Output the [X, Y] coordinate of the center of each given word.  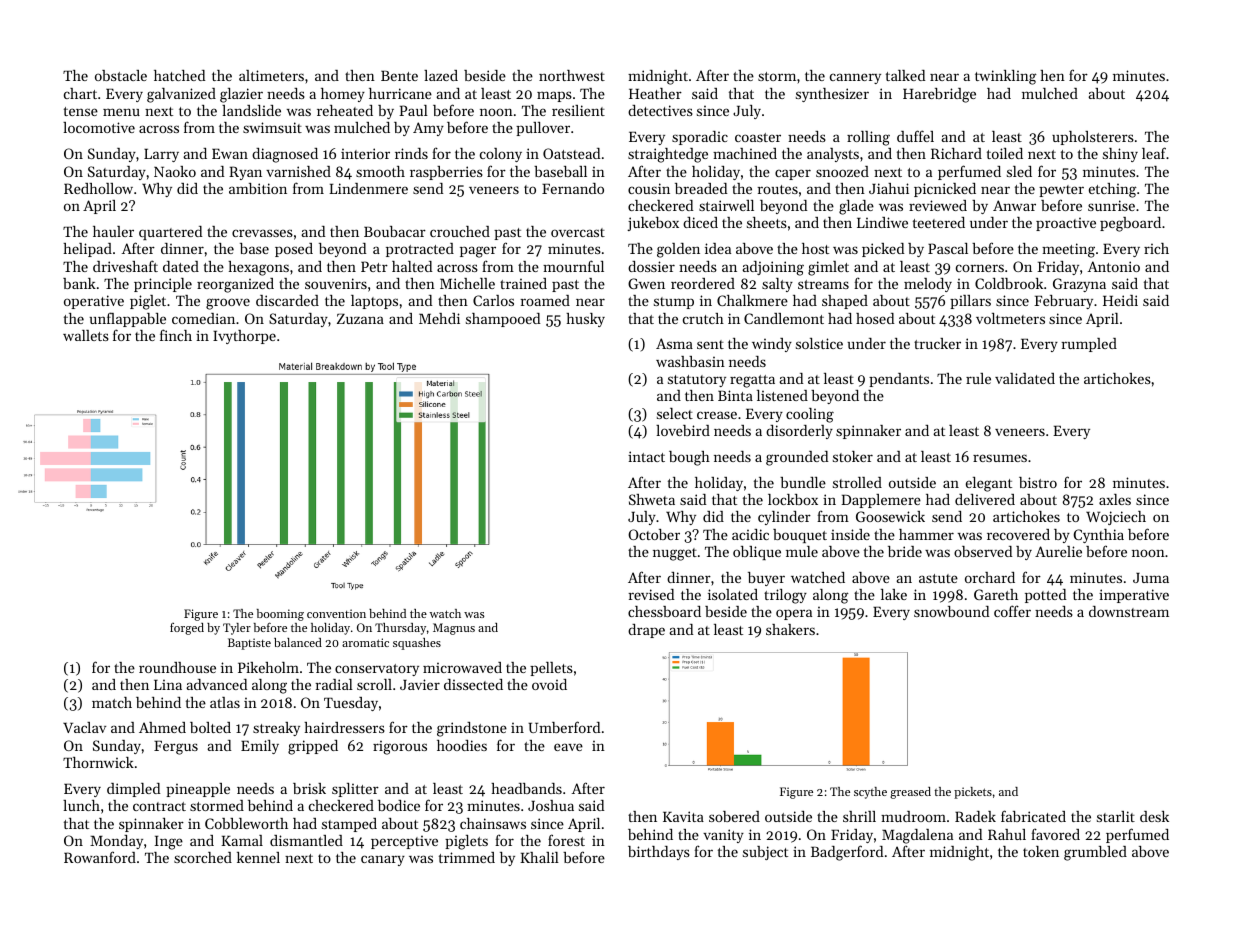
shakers [790, 629]
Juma [1151, 578]
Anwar [1014, 205]
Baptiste [249, 644]
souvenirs [336, 283]
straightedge [668, 155]
